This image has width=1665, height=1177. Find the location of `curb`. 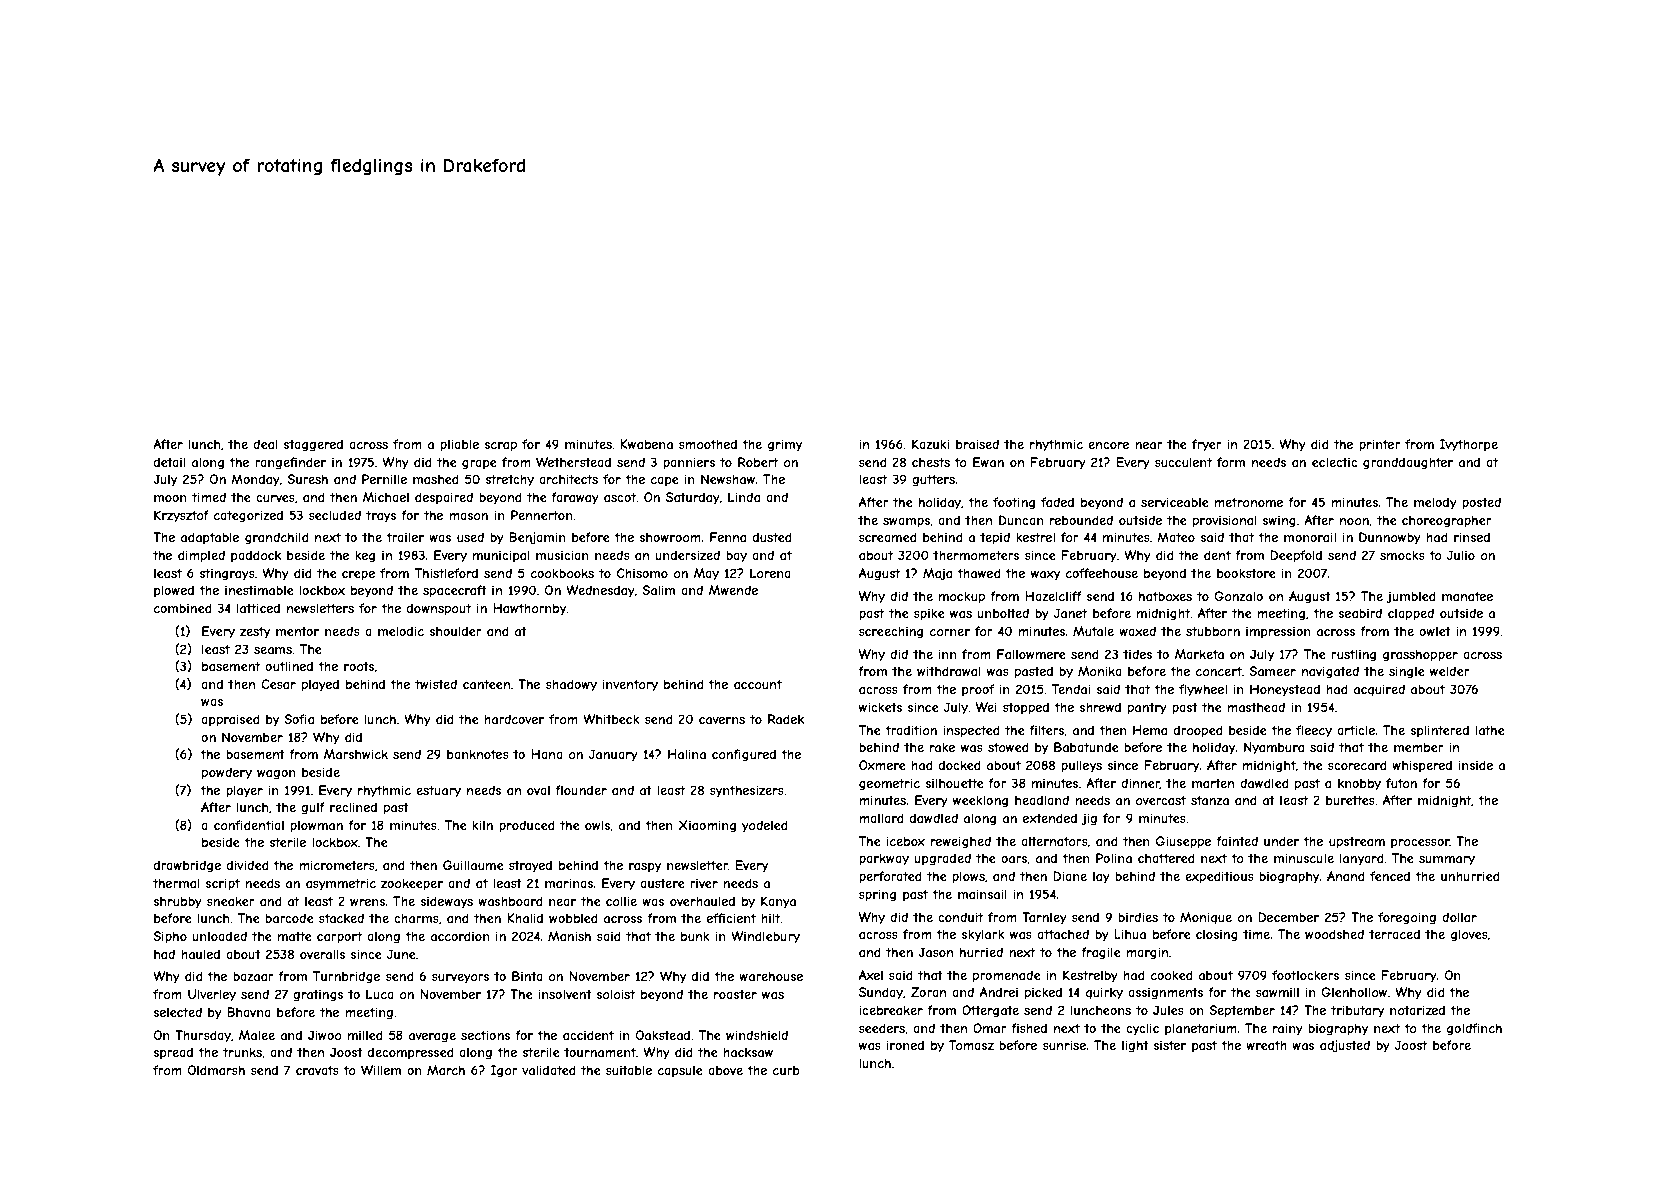

curb is located at coordinates (786, 1070).
